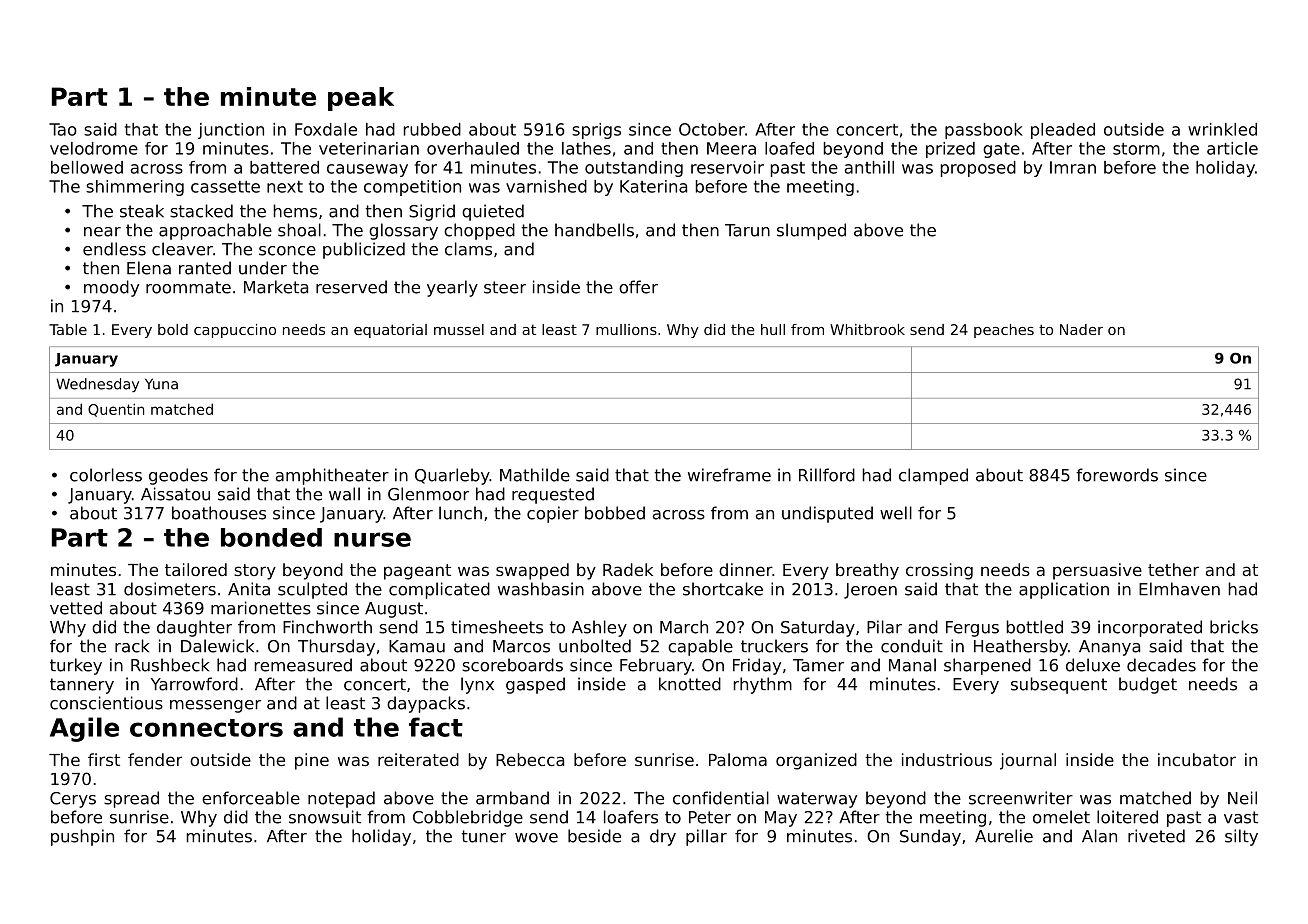  Describe the element at coordinates (1232, 148) in the page. I see `article` at that location.
